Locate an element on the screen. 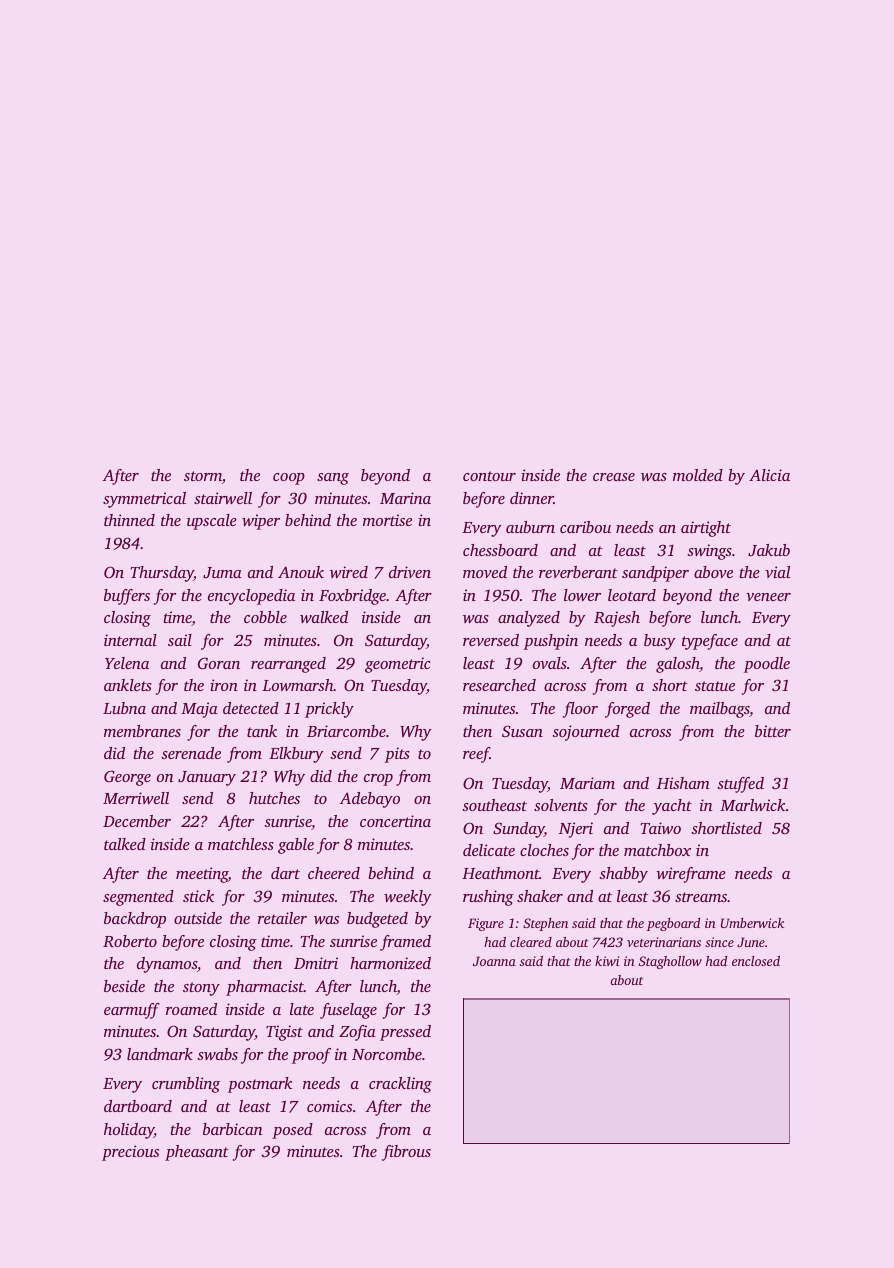 This screenshot has height=1268, width=894. crackling is located at coordinates (400, 1085).
